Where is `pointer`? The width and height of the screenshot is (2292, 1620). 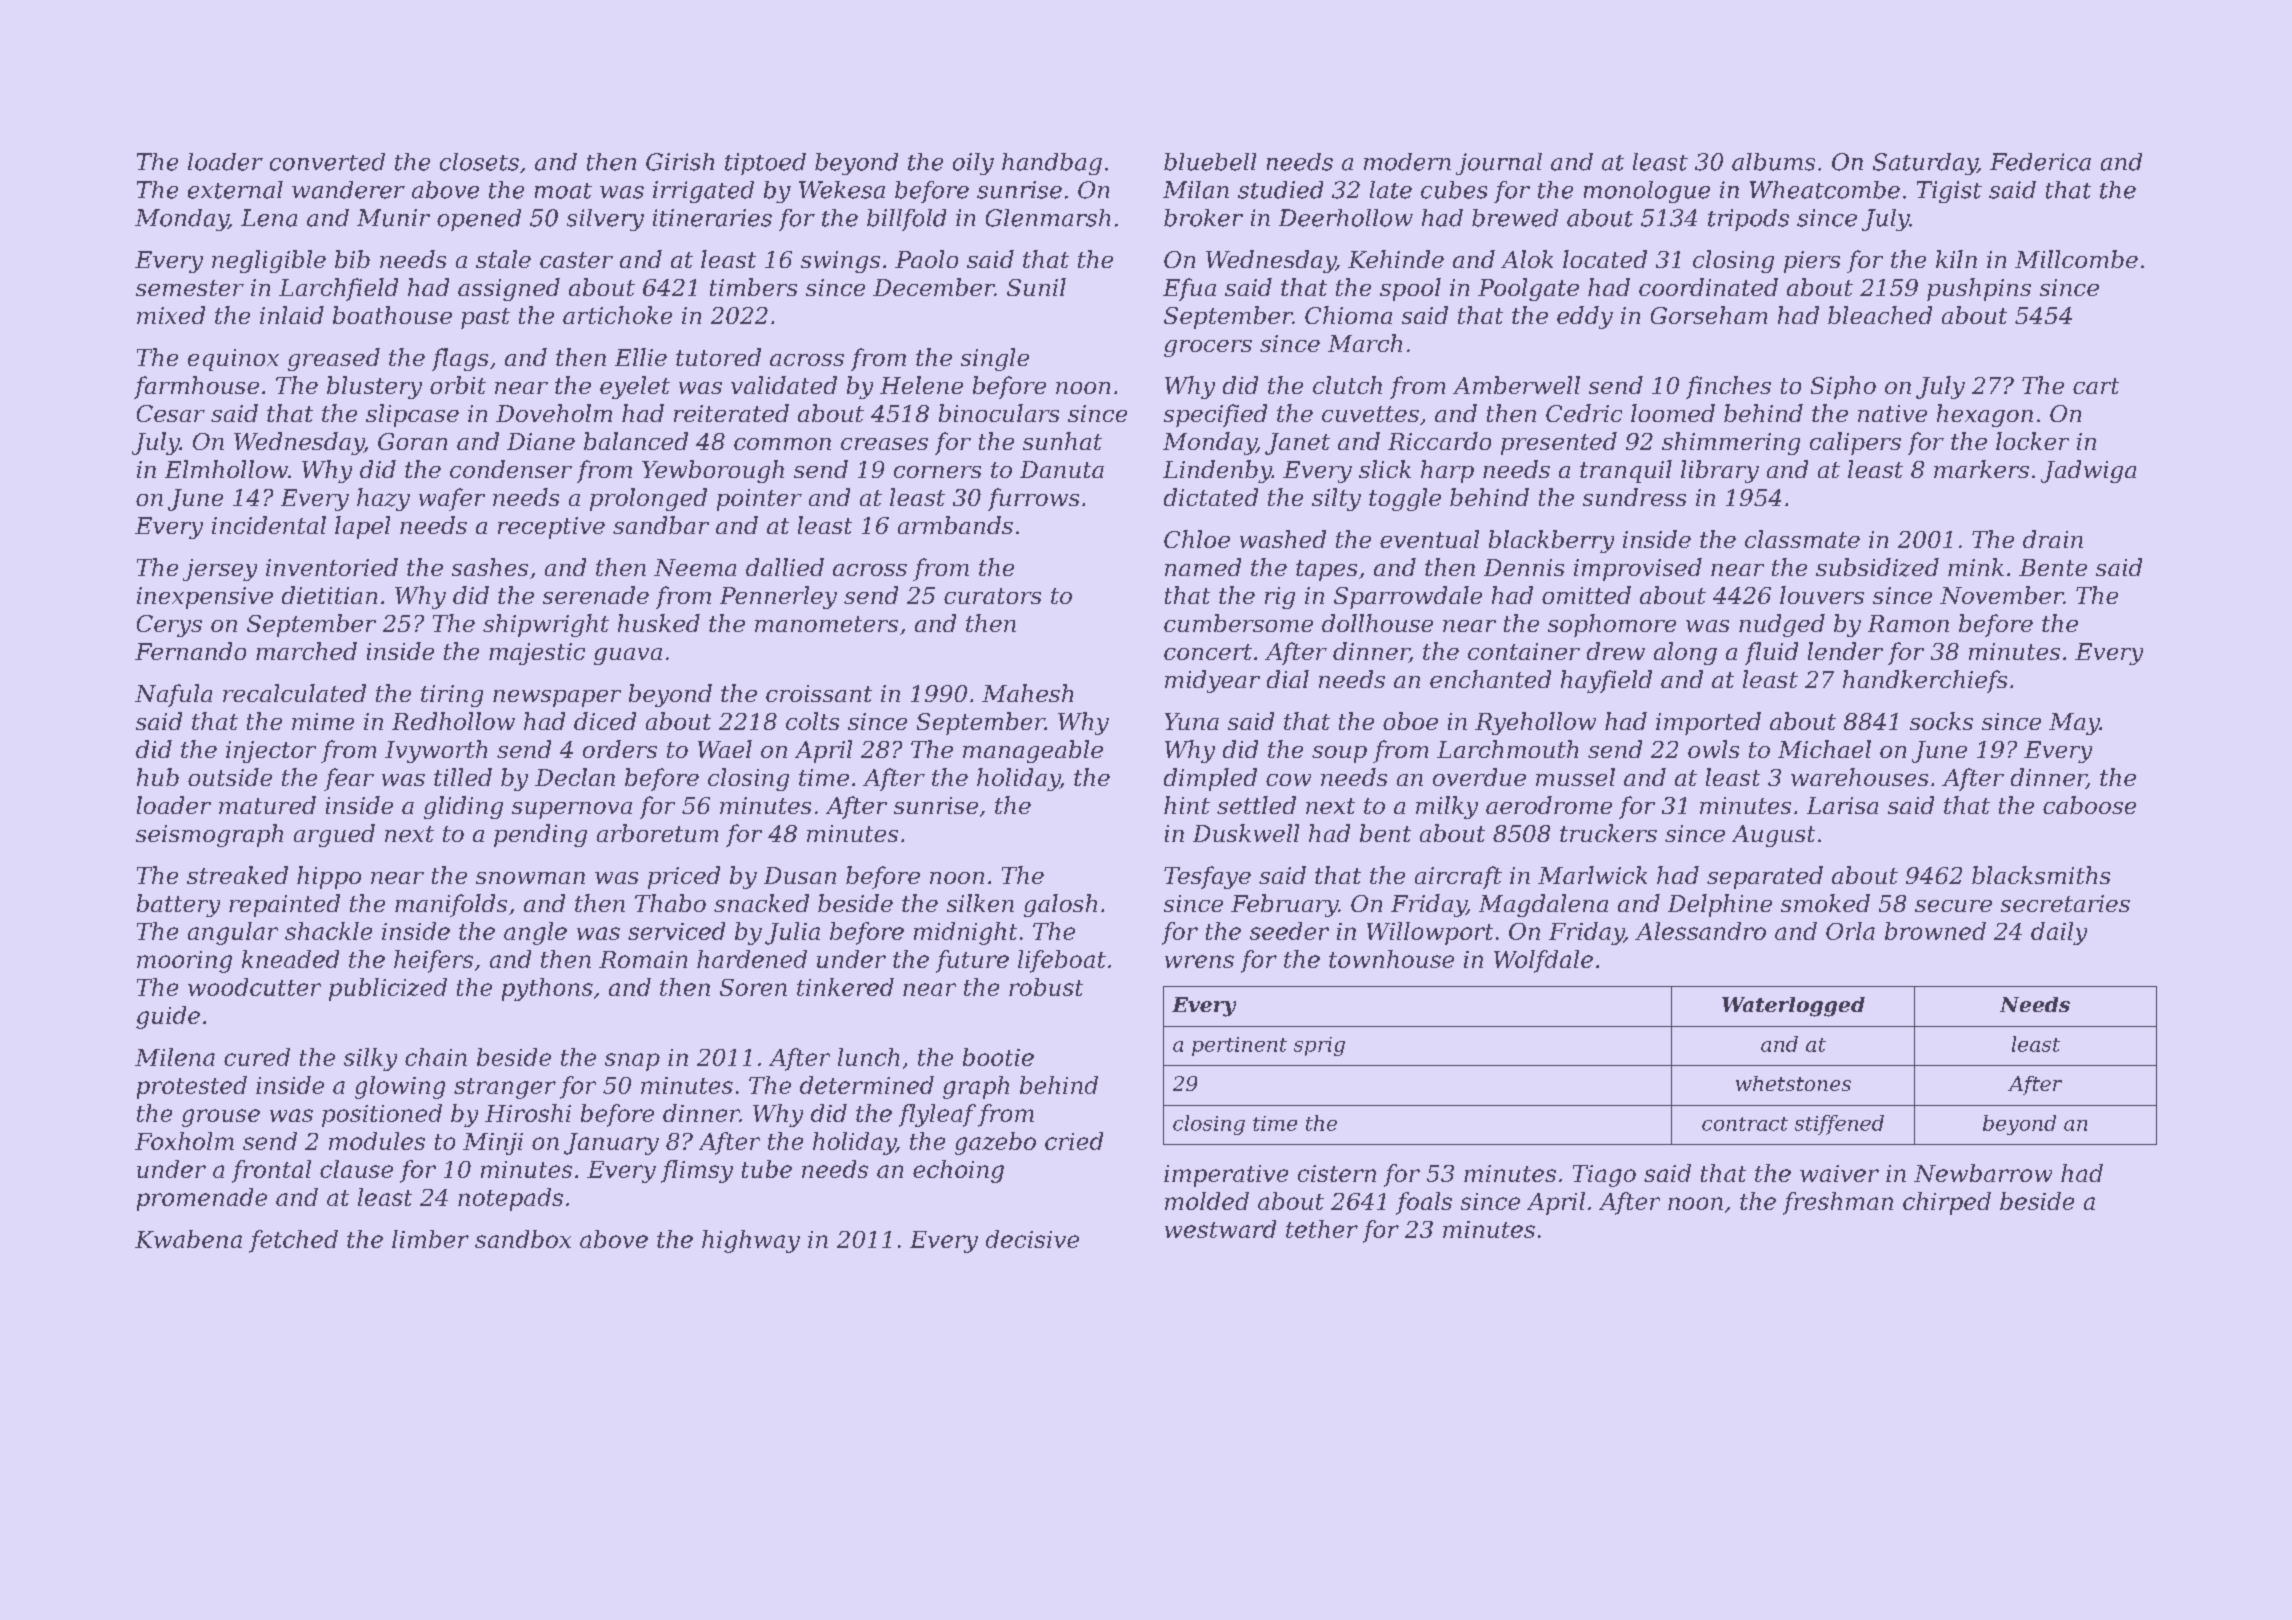
pointer is located at coordinates (759, 500).
